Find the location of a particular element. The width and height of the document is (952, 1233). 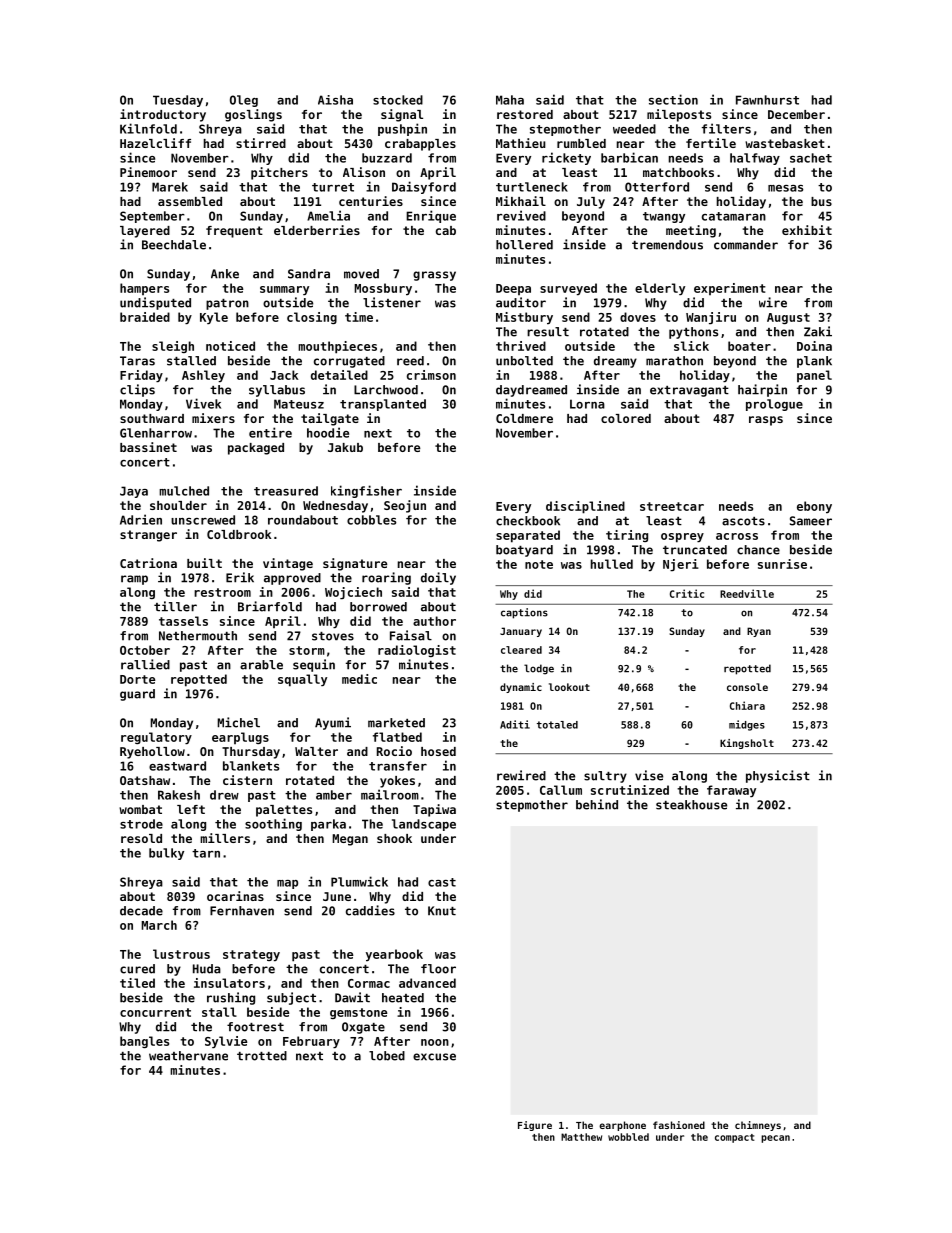

totaled is located at coordinates (557, 725).
